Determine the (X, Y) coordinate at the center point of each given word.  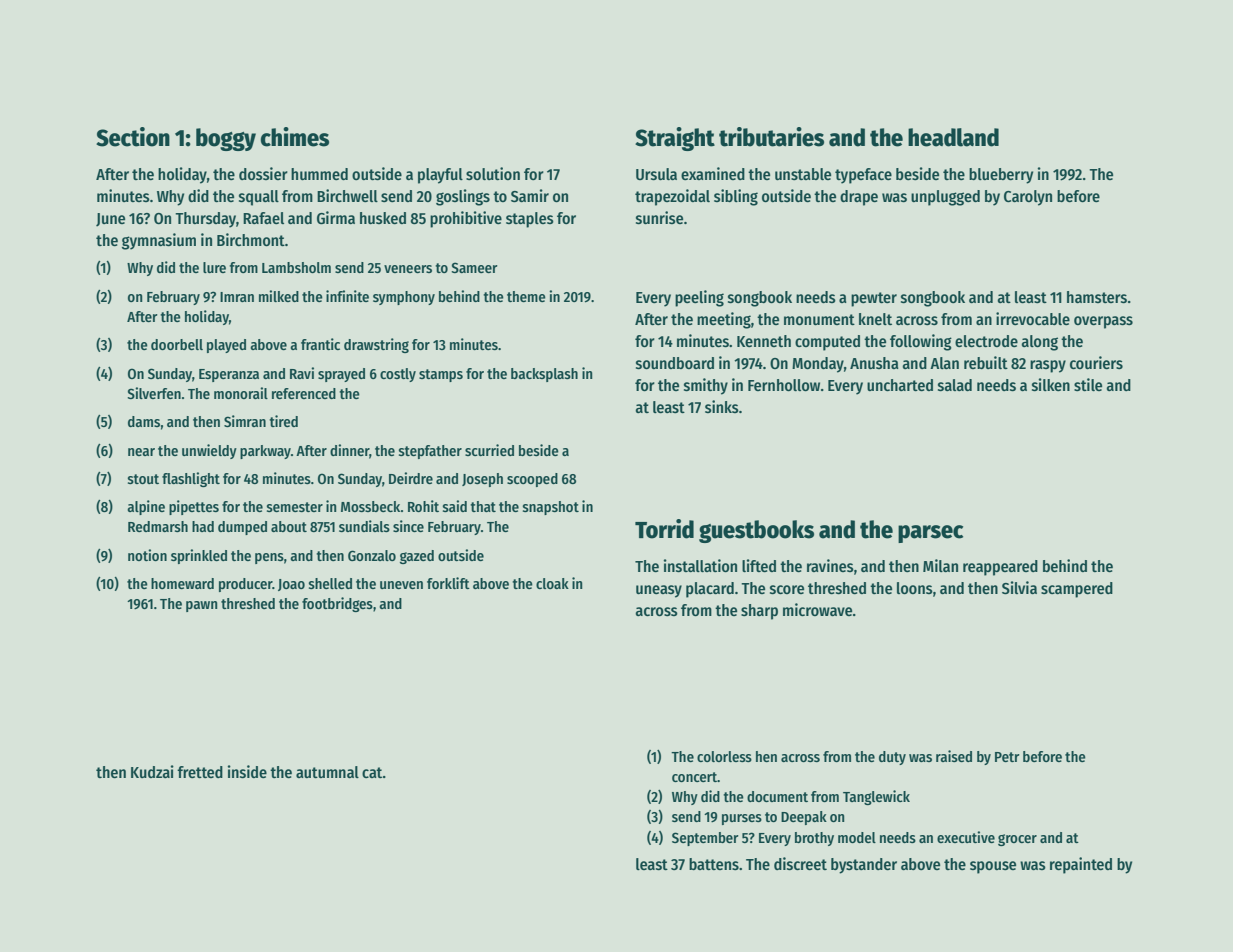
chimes (295, 137)
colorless (724, 756)
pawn (202, 606)
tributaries (771, 137)
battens (714, 864)
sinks (722, 406)
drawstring (376, 345)
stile (1088, 385)
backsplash (544, 375)
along (1039, 343)
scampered (1077, 590)
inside (247, 772)
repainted (1081, 865)
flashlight (191, 479)
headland (953, 137)
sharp (759, 612)
